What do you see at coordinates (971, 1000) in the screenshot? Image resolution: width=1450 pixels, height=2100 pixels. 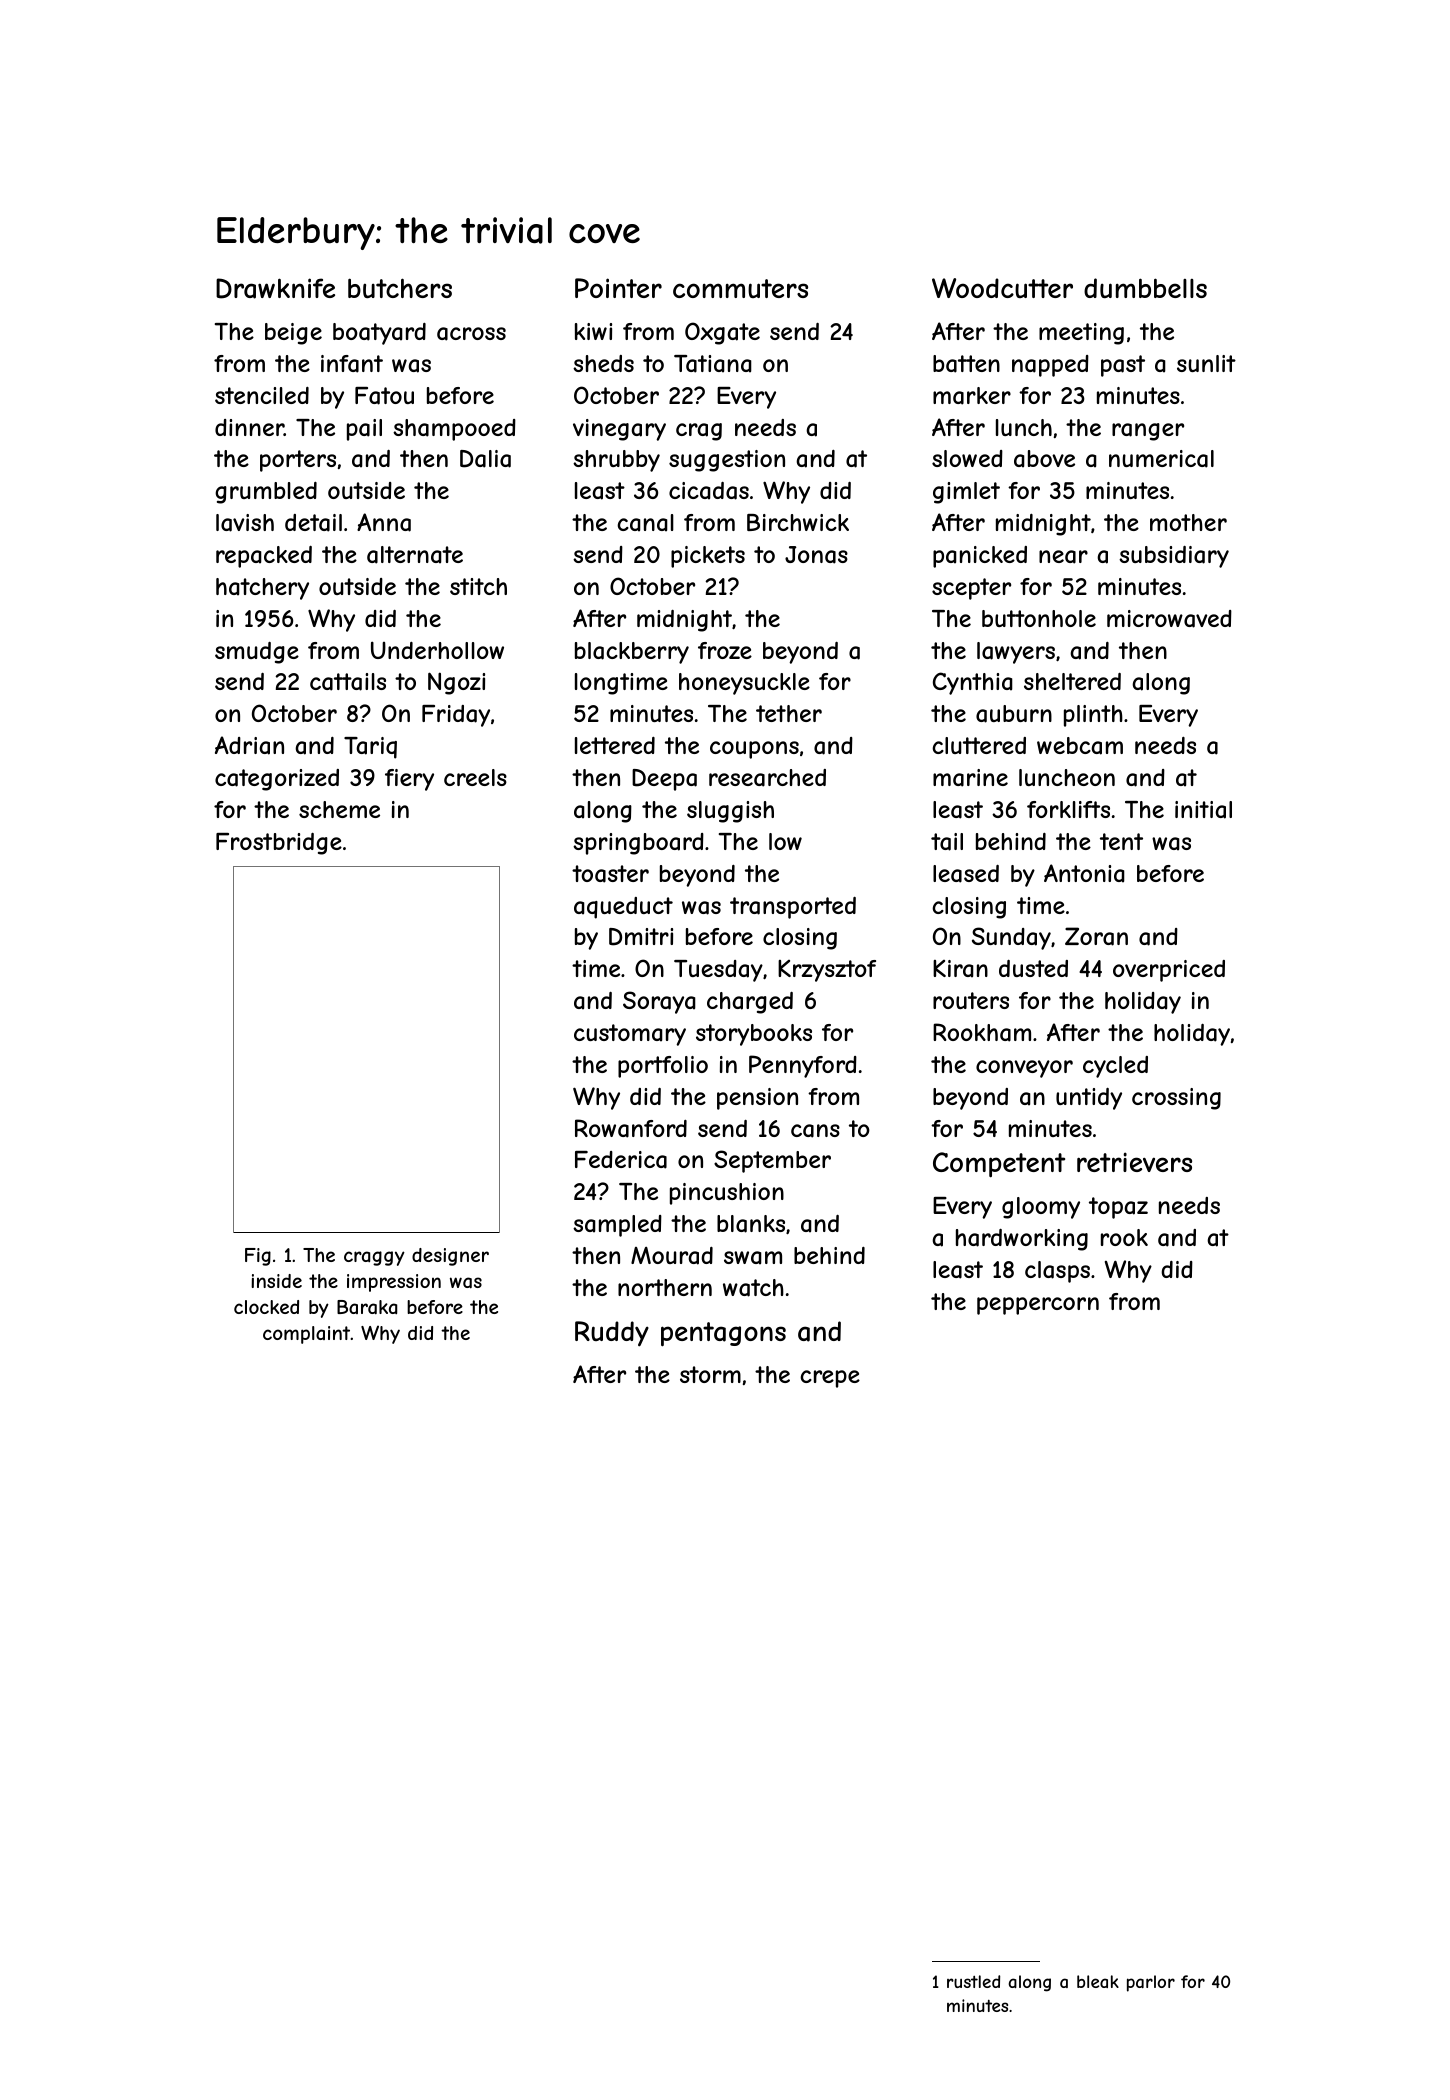 I see `routers` at bounding box center [971, 1000].
